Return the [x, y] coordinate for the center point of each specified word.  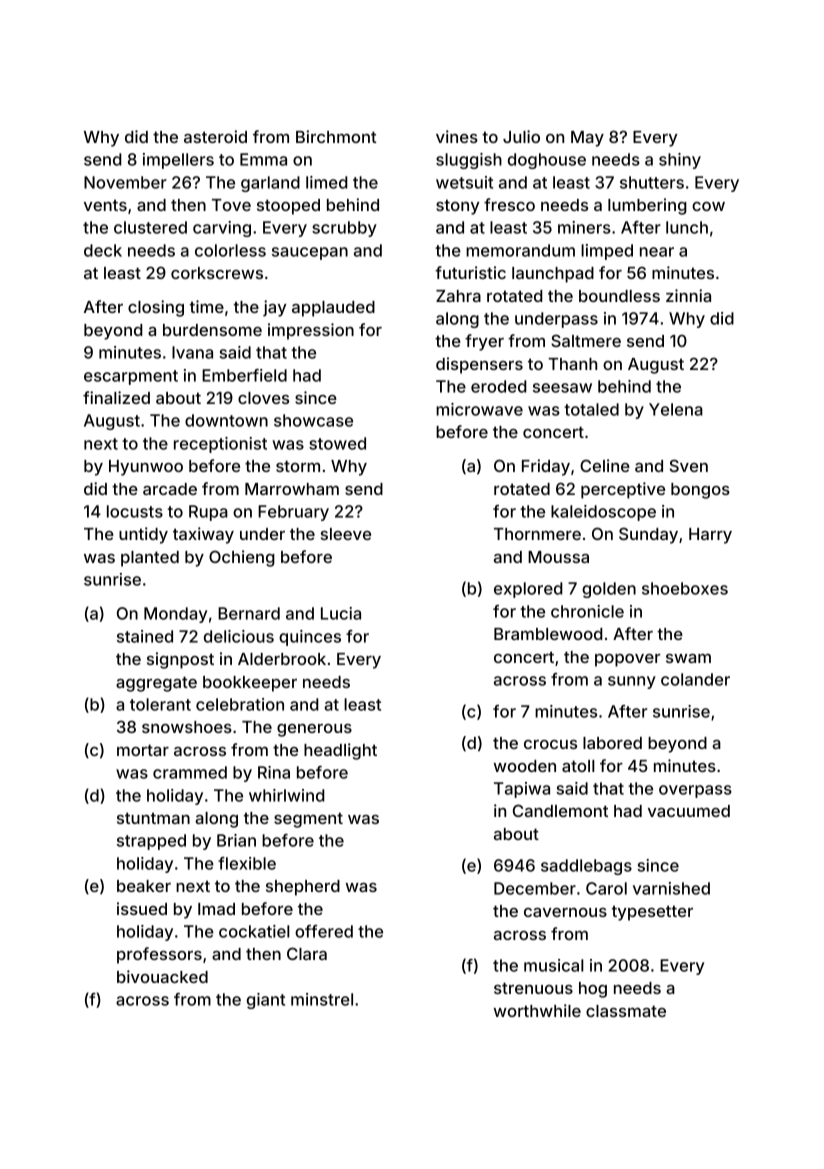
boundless [619, 296]
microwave [479, 409]
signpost [180, 660]
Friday [546, 467]
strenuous [533, 988]
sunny [632, 682]
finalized [116, 397]
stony [457, 207]
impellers [178, 161]
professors [159, 955]
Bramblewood [548, 634]
